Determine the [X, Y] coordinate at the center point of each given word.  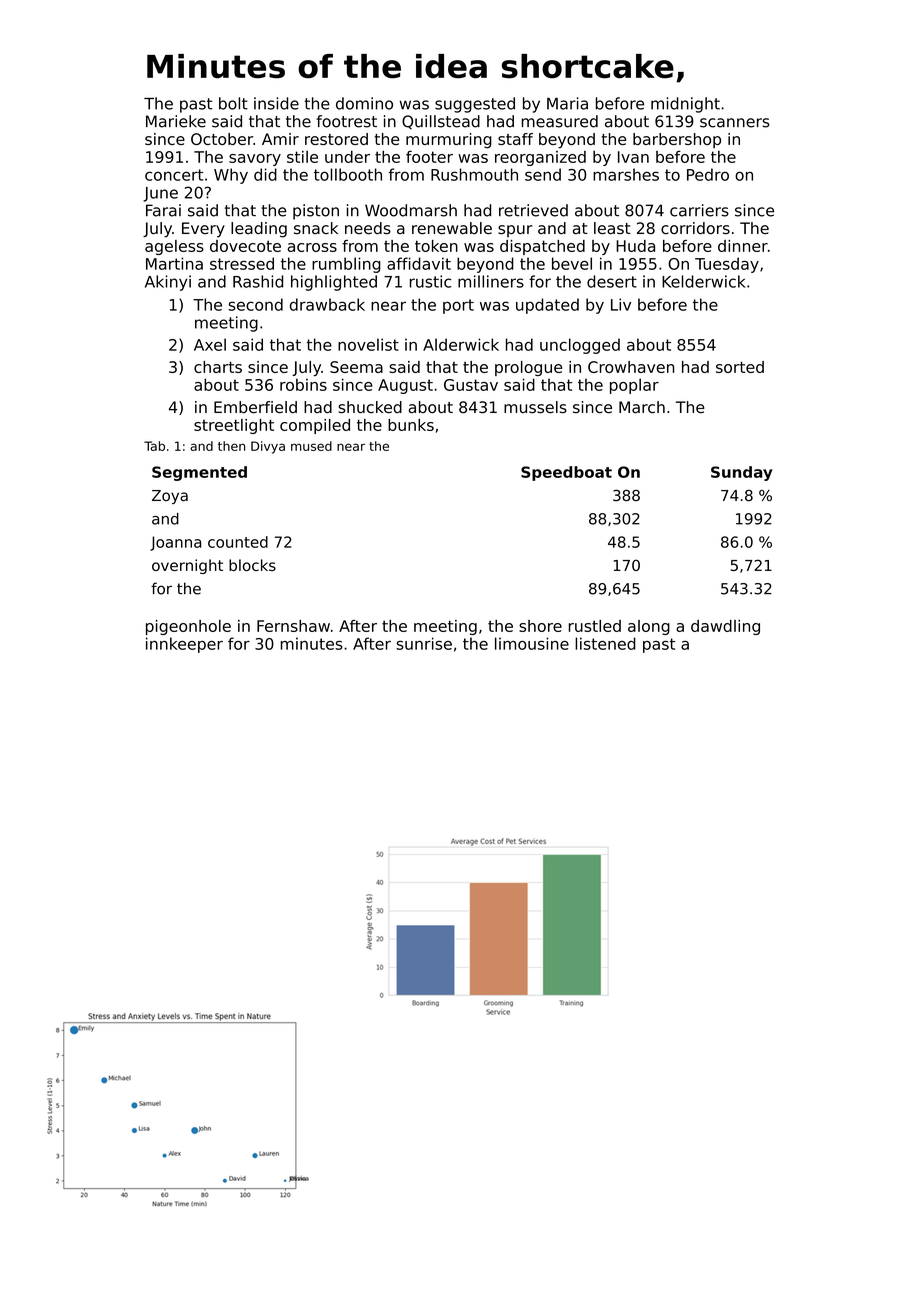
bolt [233, 103]
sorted [740, 367]
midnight [685, 105]
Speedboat [566, 473]
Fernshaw [293, 626]
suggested [475, 105]
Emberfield [255, 407]
